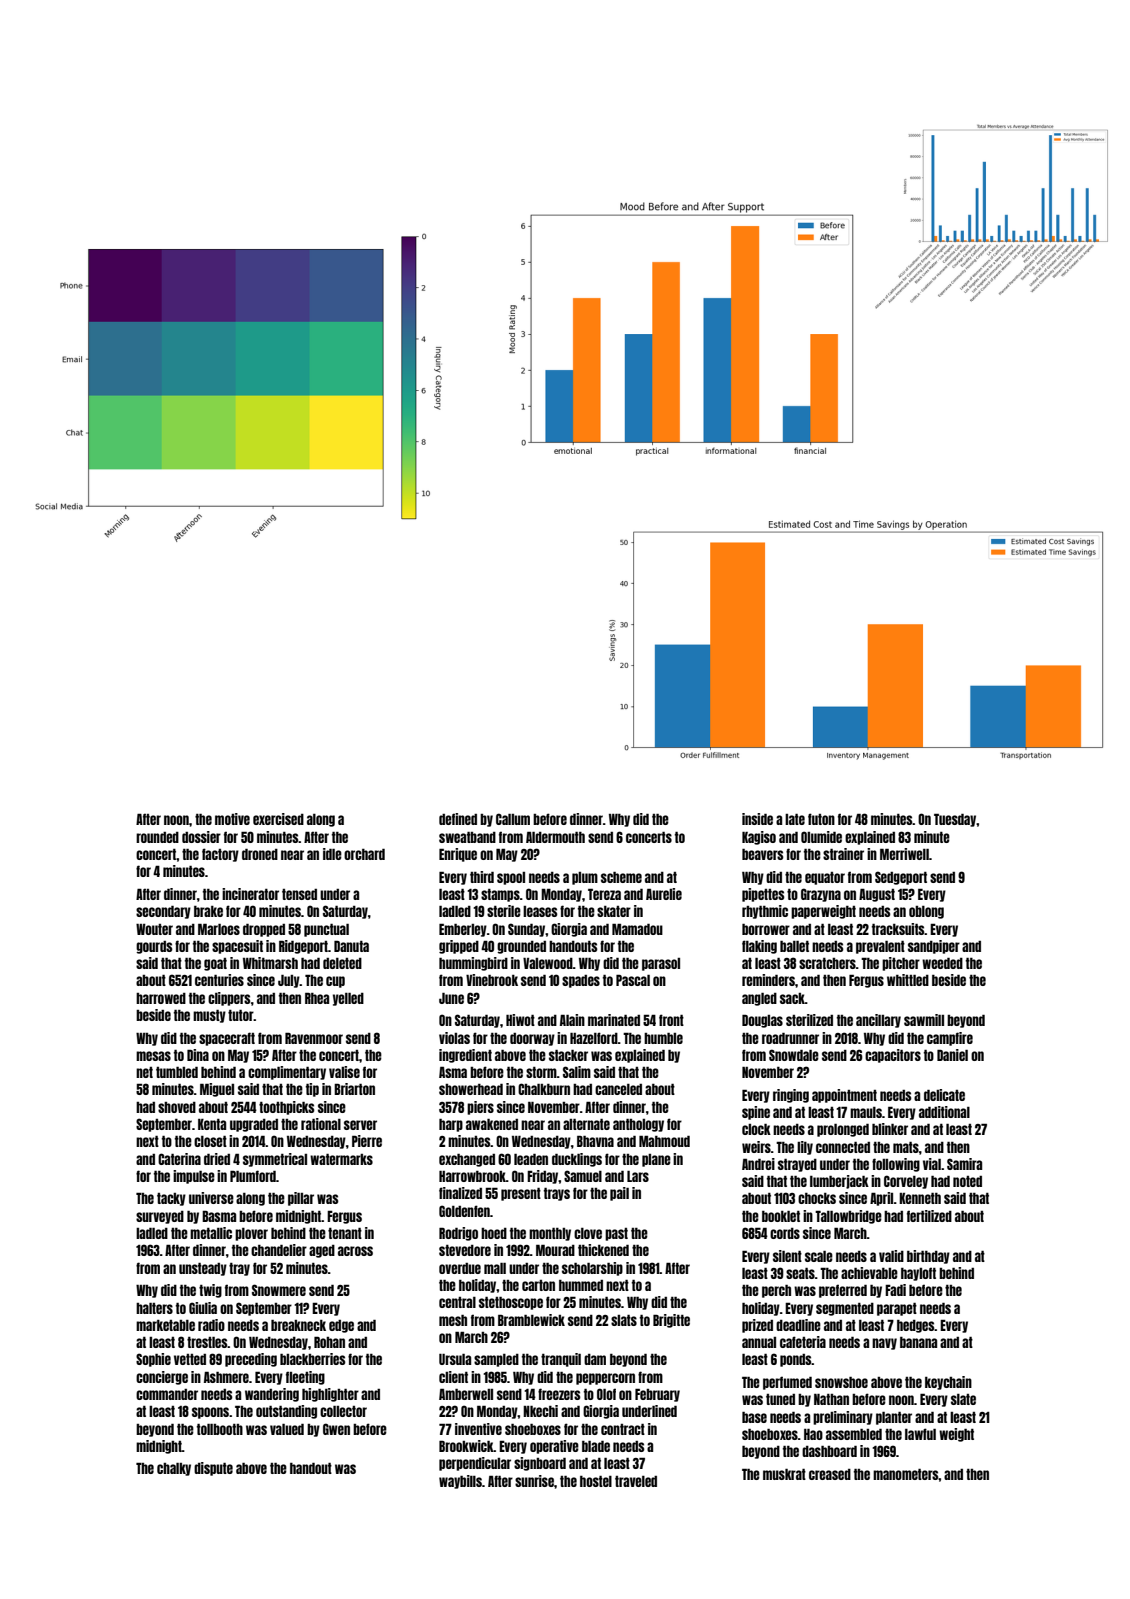 The height and width of the document is (1599, 1130). What do you see at coordinates (167, 1394) in the document?
I see `commander` at bounding box center [167, 1394].
